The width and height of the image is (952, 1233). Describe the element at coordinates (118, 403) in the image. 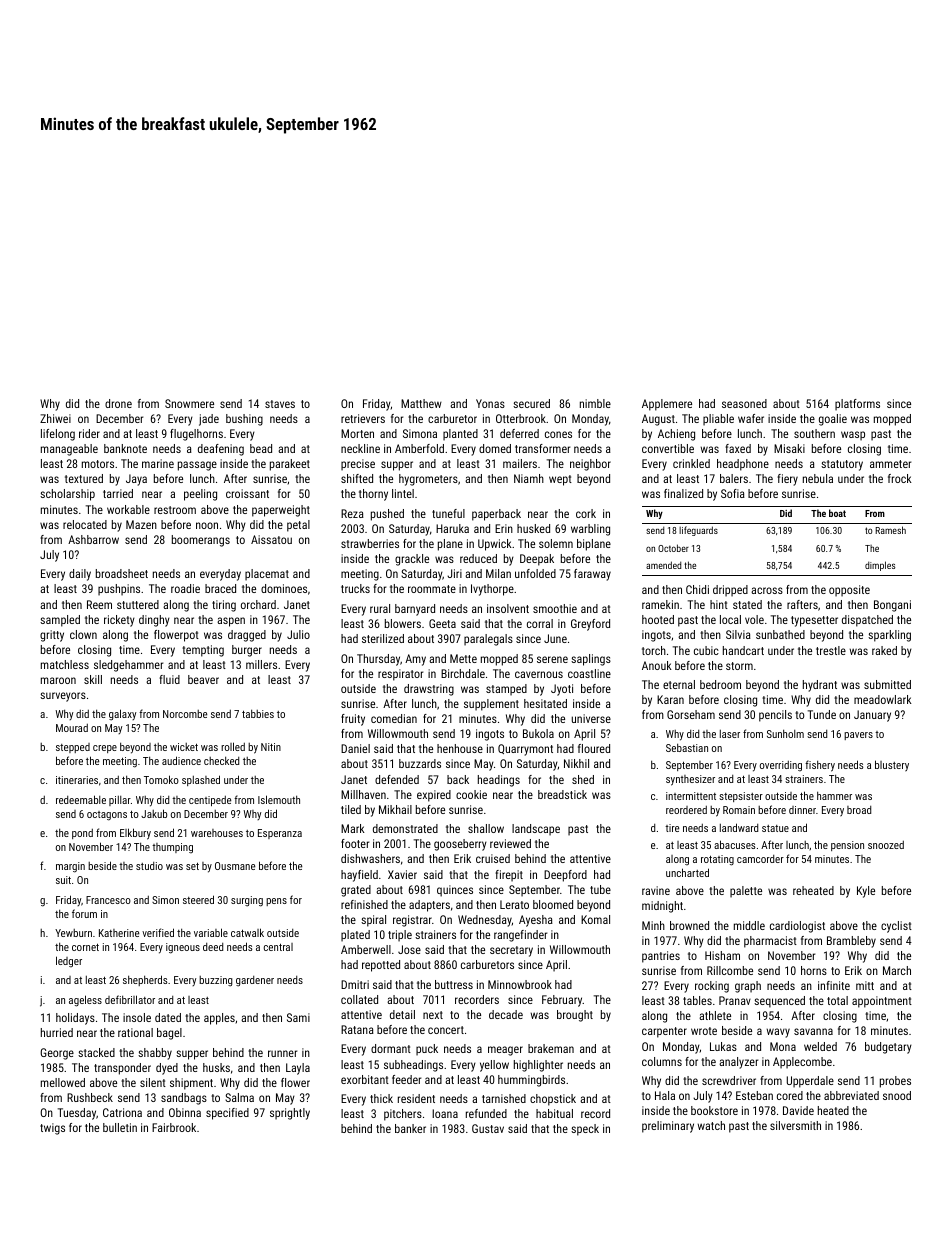

I see `drone` at that location.
